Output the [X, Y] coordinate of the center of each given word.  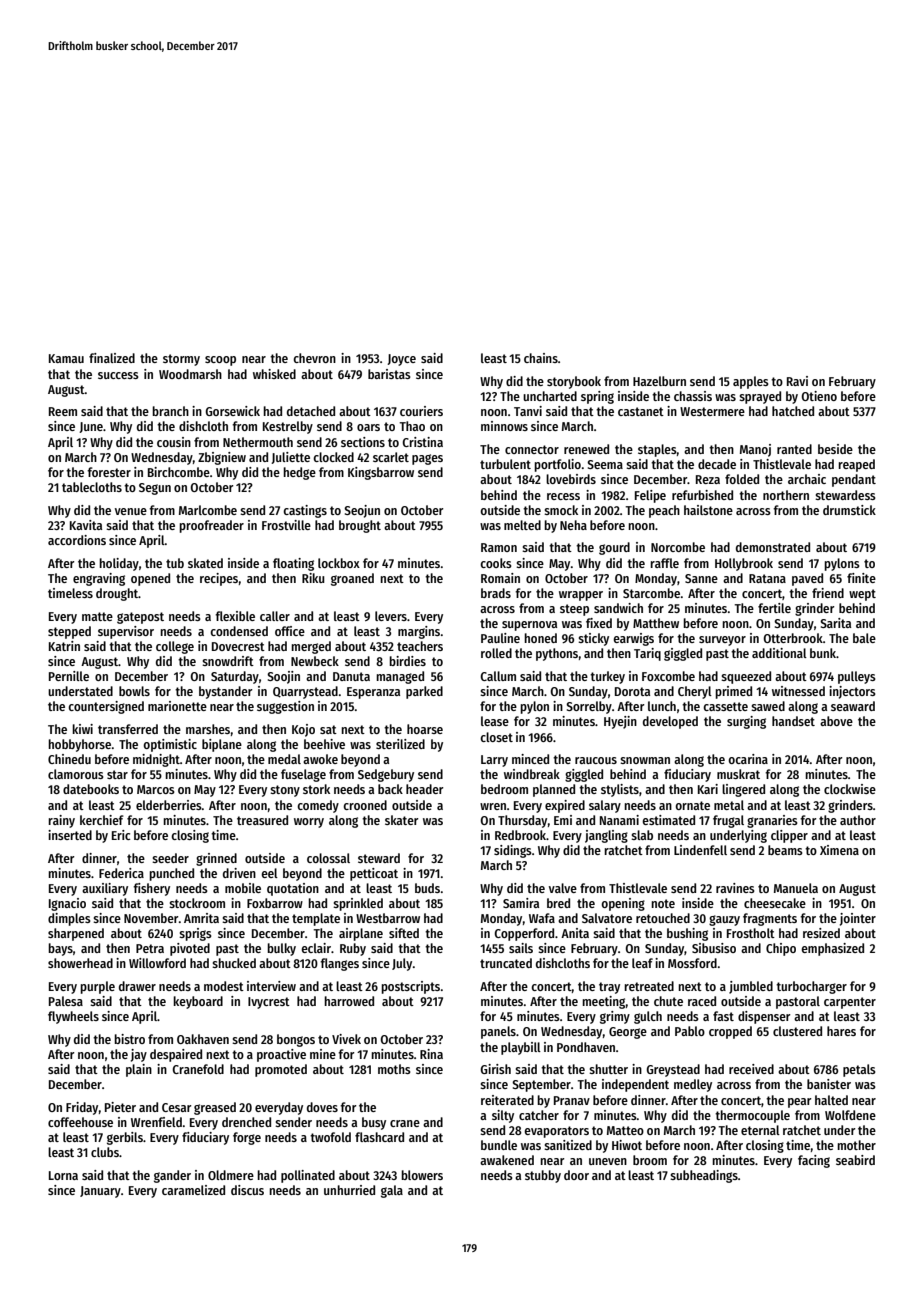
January [100, 1192]
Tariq [647, 654]
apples [751, 382]
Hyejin [620, 722]
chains [541, 358]
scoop [220, 361]
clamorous [76, 774]
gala [392, 1191]
